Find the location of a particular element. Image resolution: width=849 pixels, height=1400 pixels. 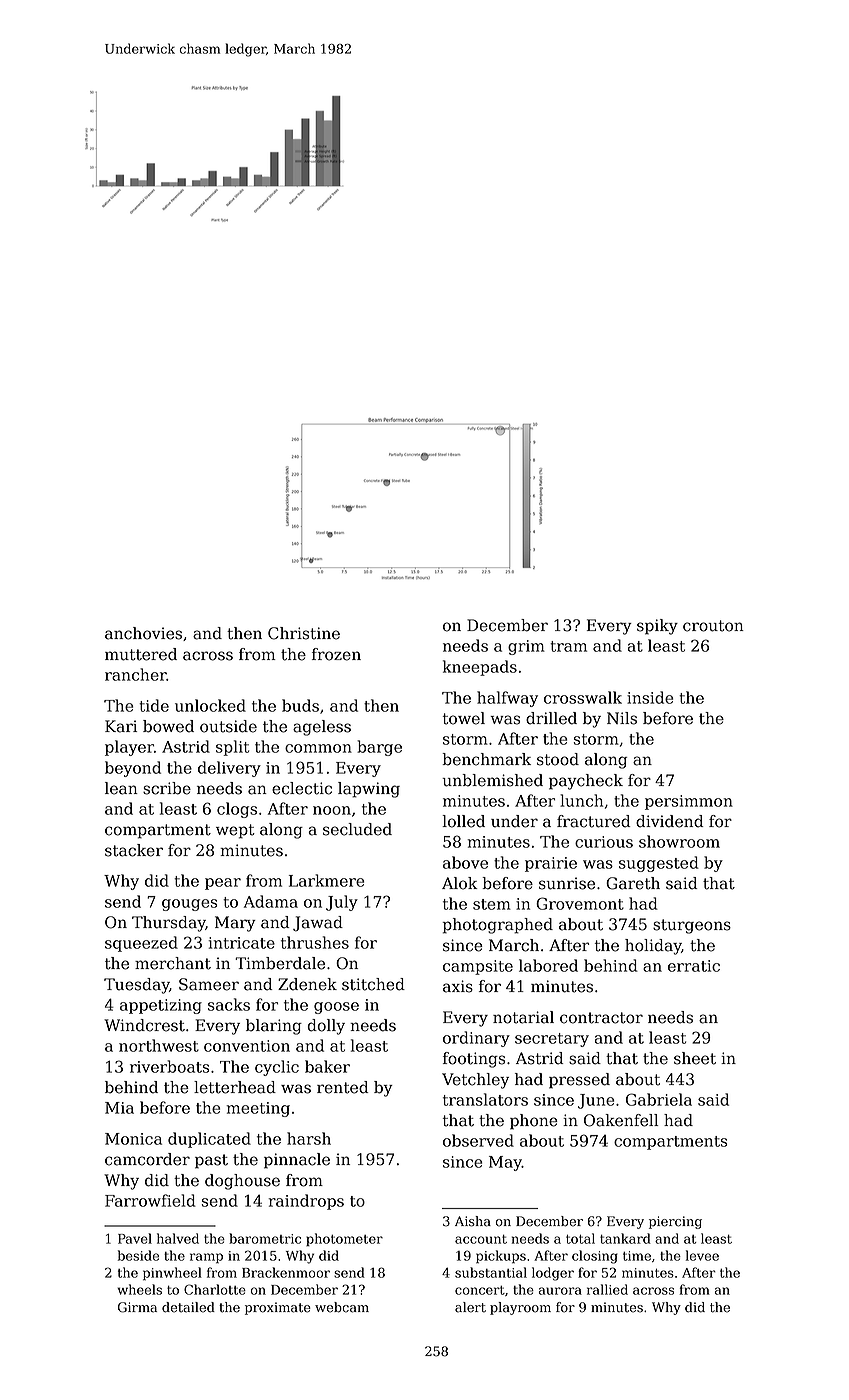

footings is located at coordinates (474, 1060).
